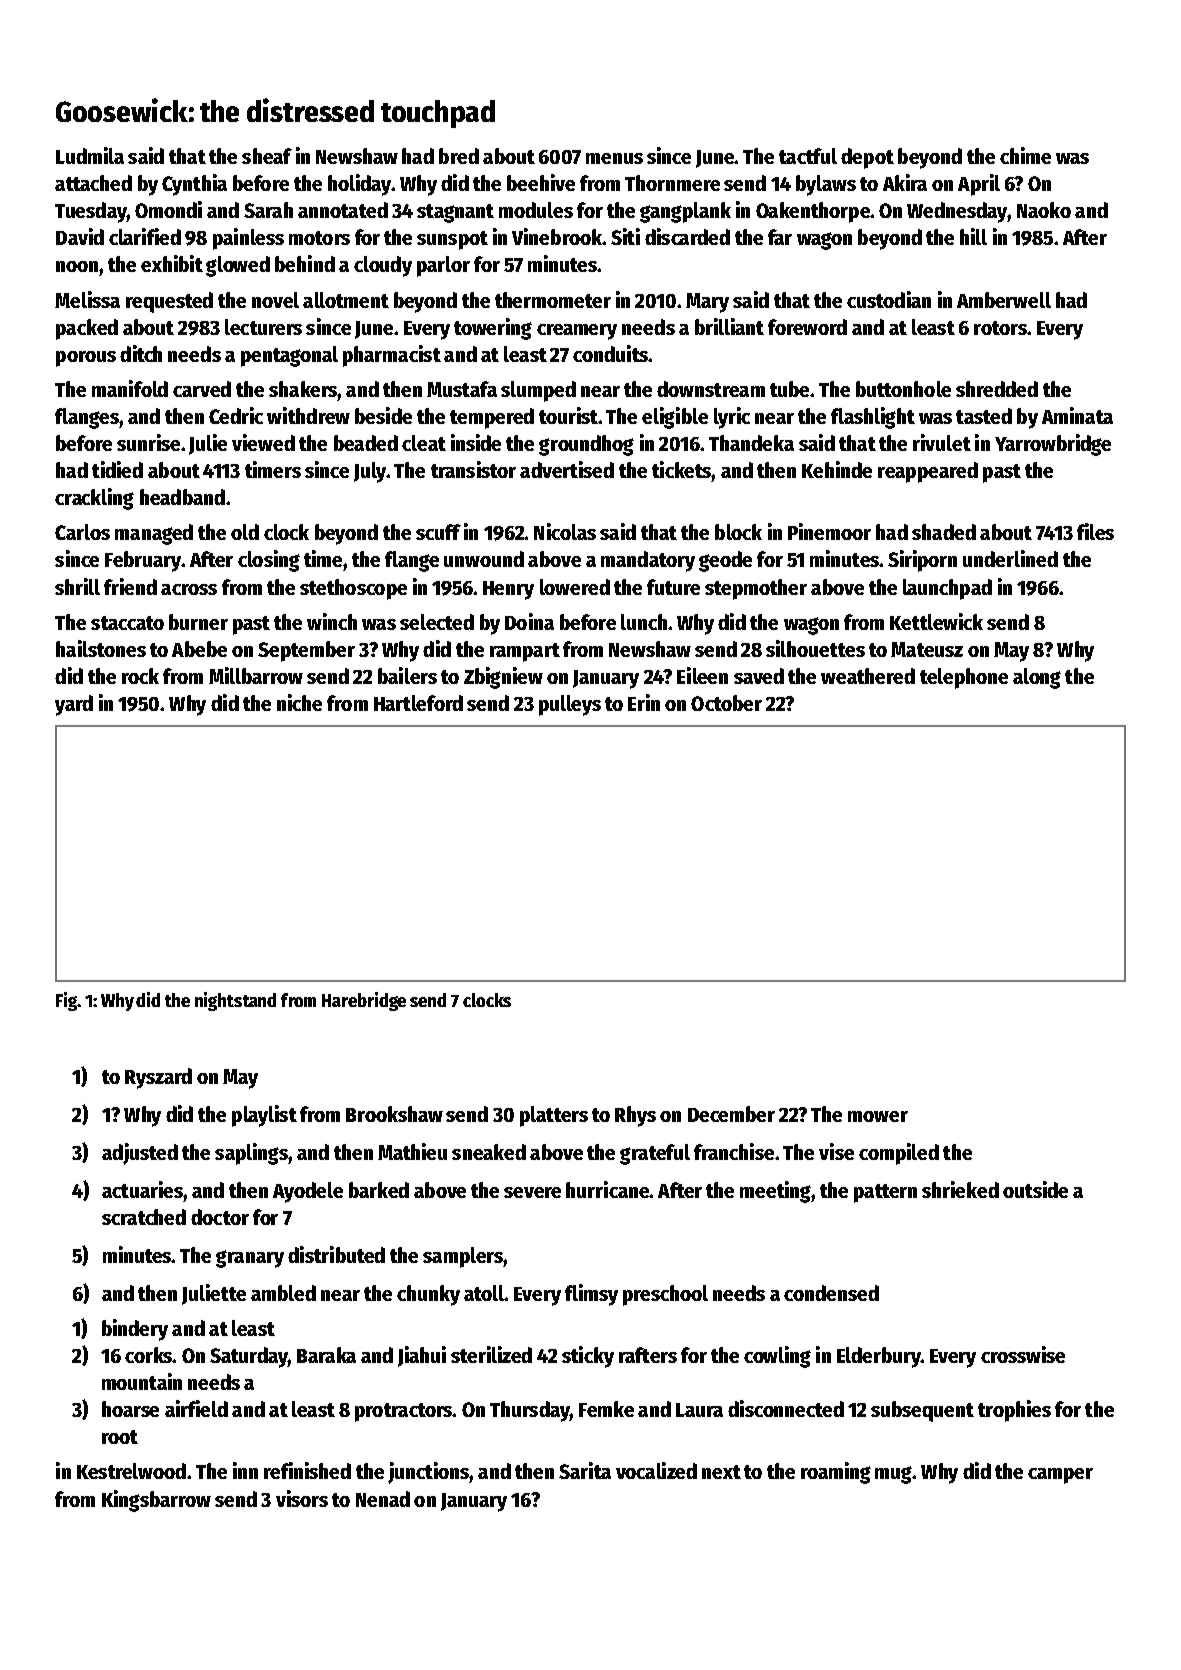  What do you see at coordinates (873, 418) in the screenshot?
I see `flashlight` at bounding box center [873, 418].
